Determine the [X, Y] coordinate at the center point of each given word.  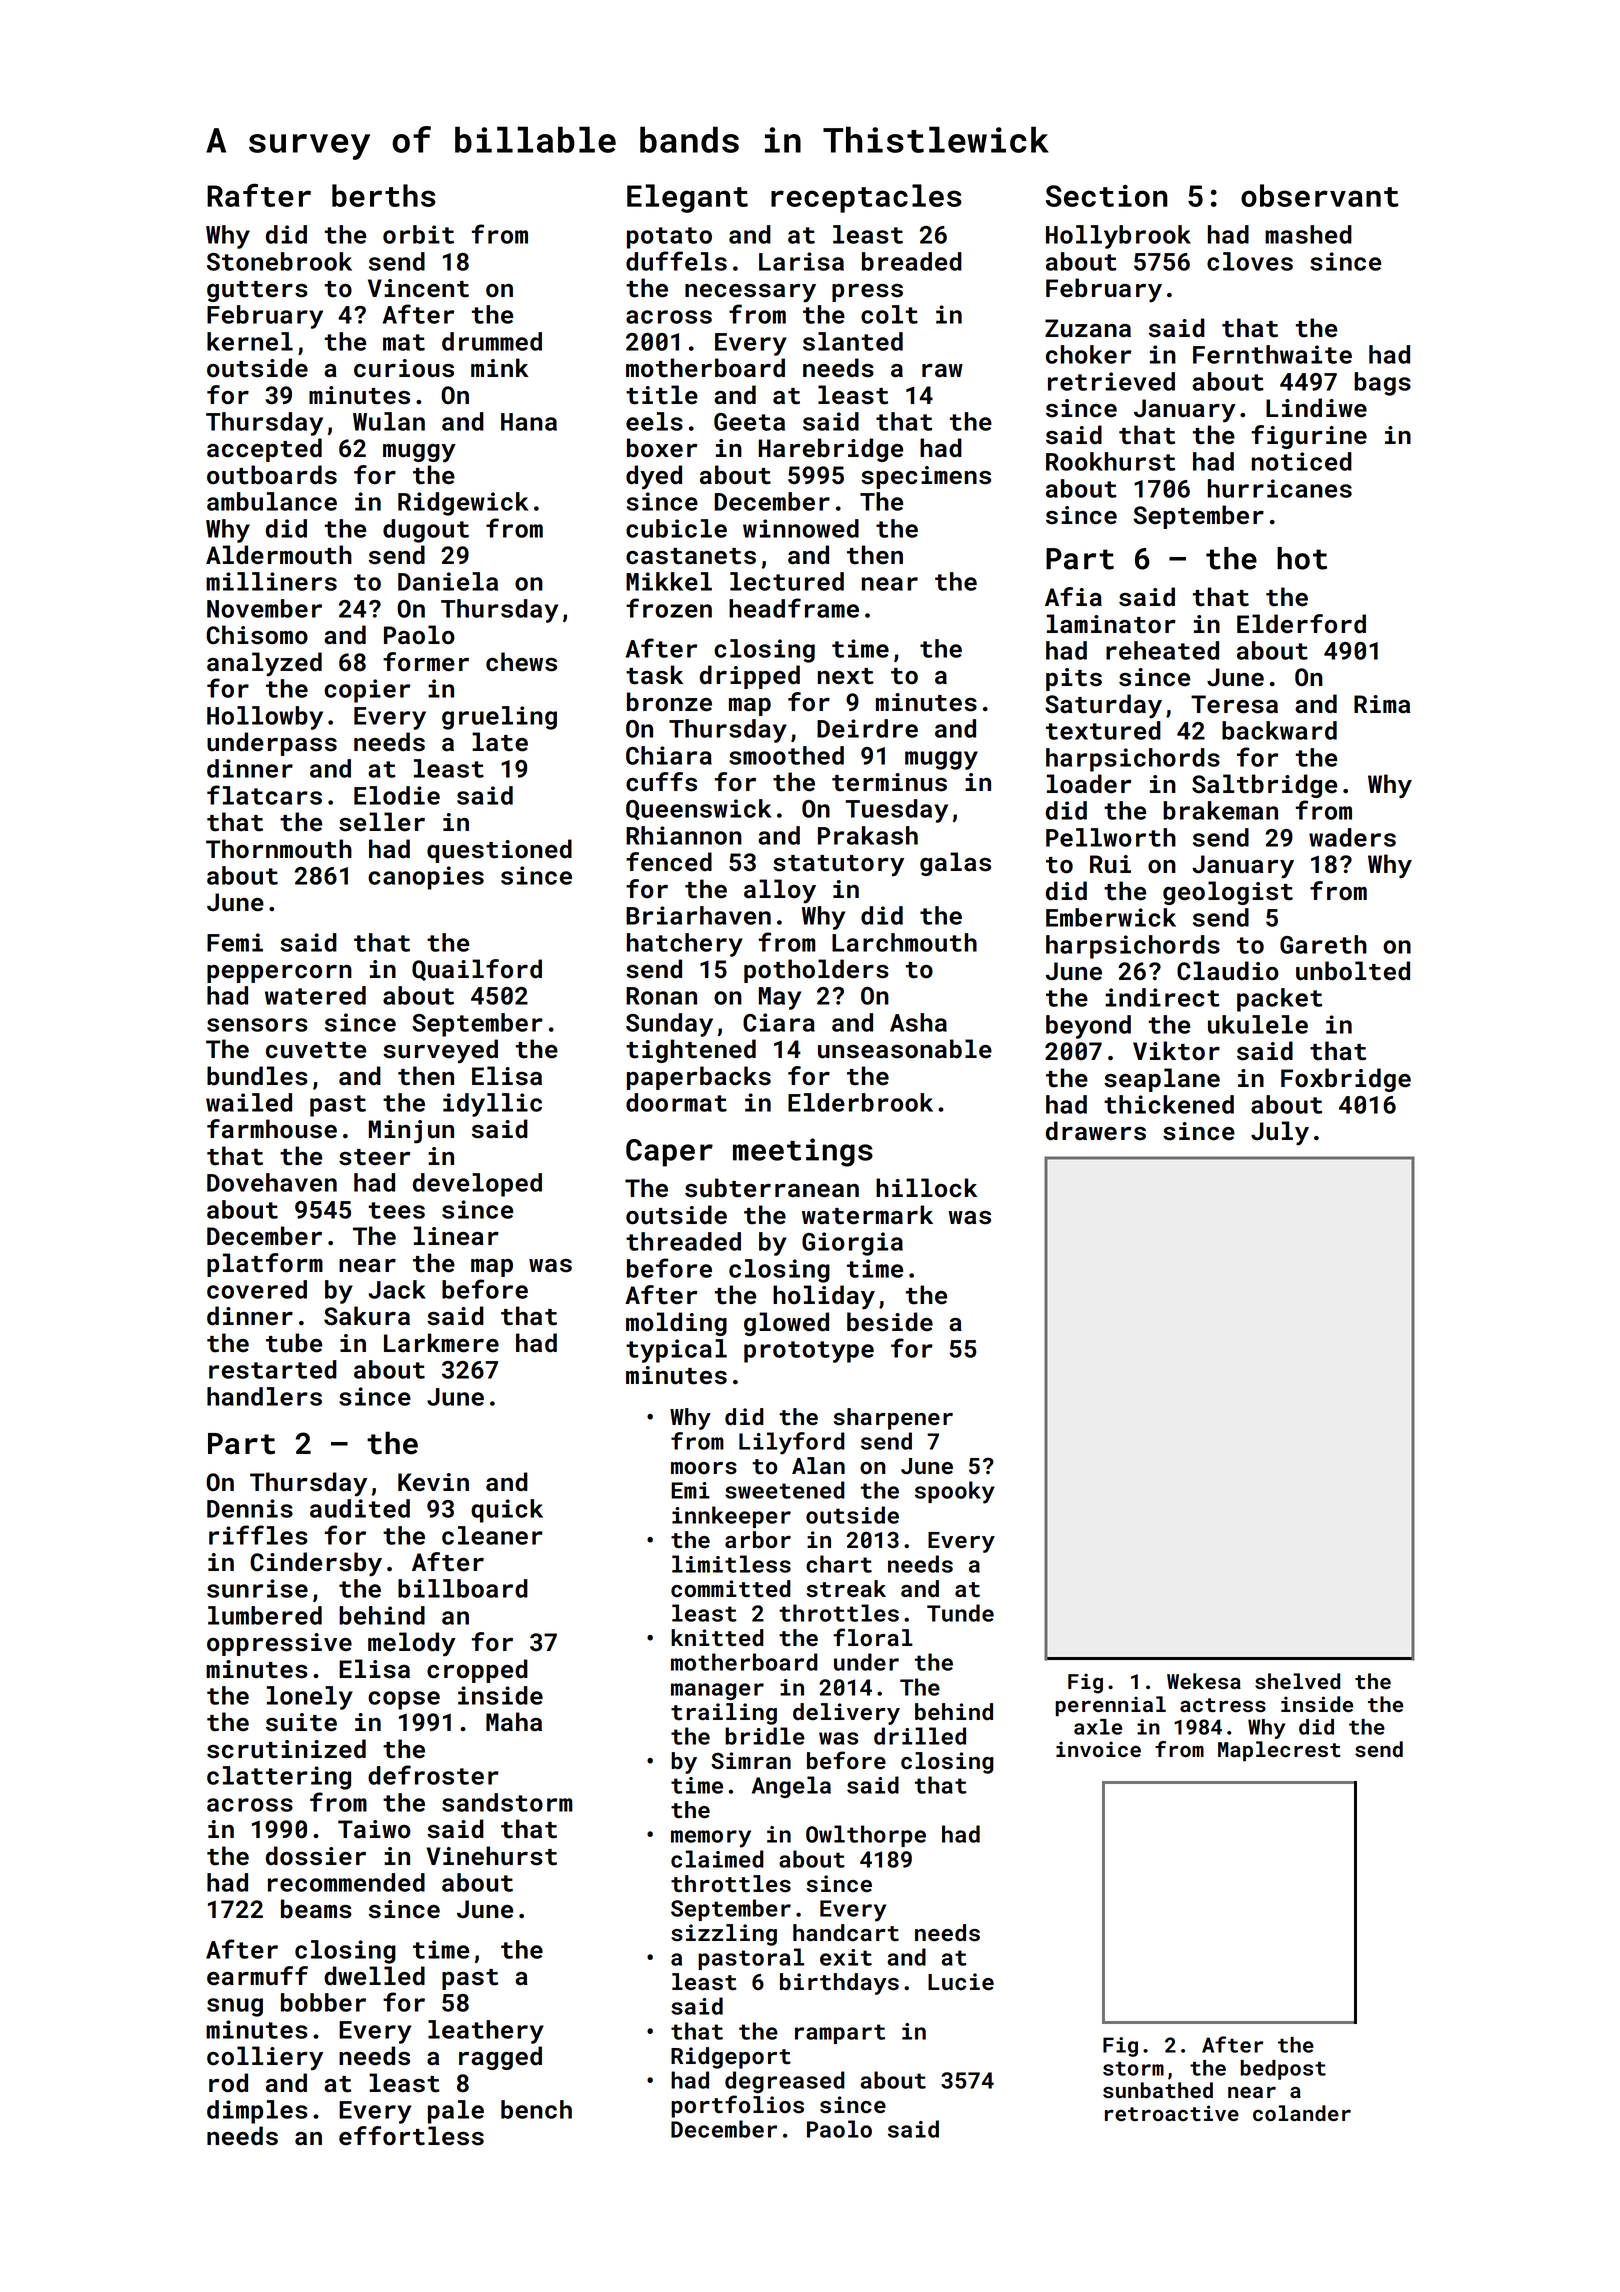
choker [1088, 354]
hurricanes [1280, 488]
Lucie [961, 1982]
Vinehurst [491, 1856]
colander [1302, 2113]
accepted [264, 450]
